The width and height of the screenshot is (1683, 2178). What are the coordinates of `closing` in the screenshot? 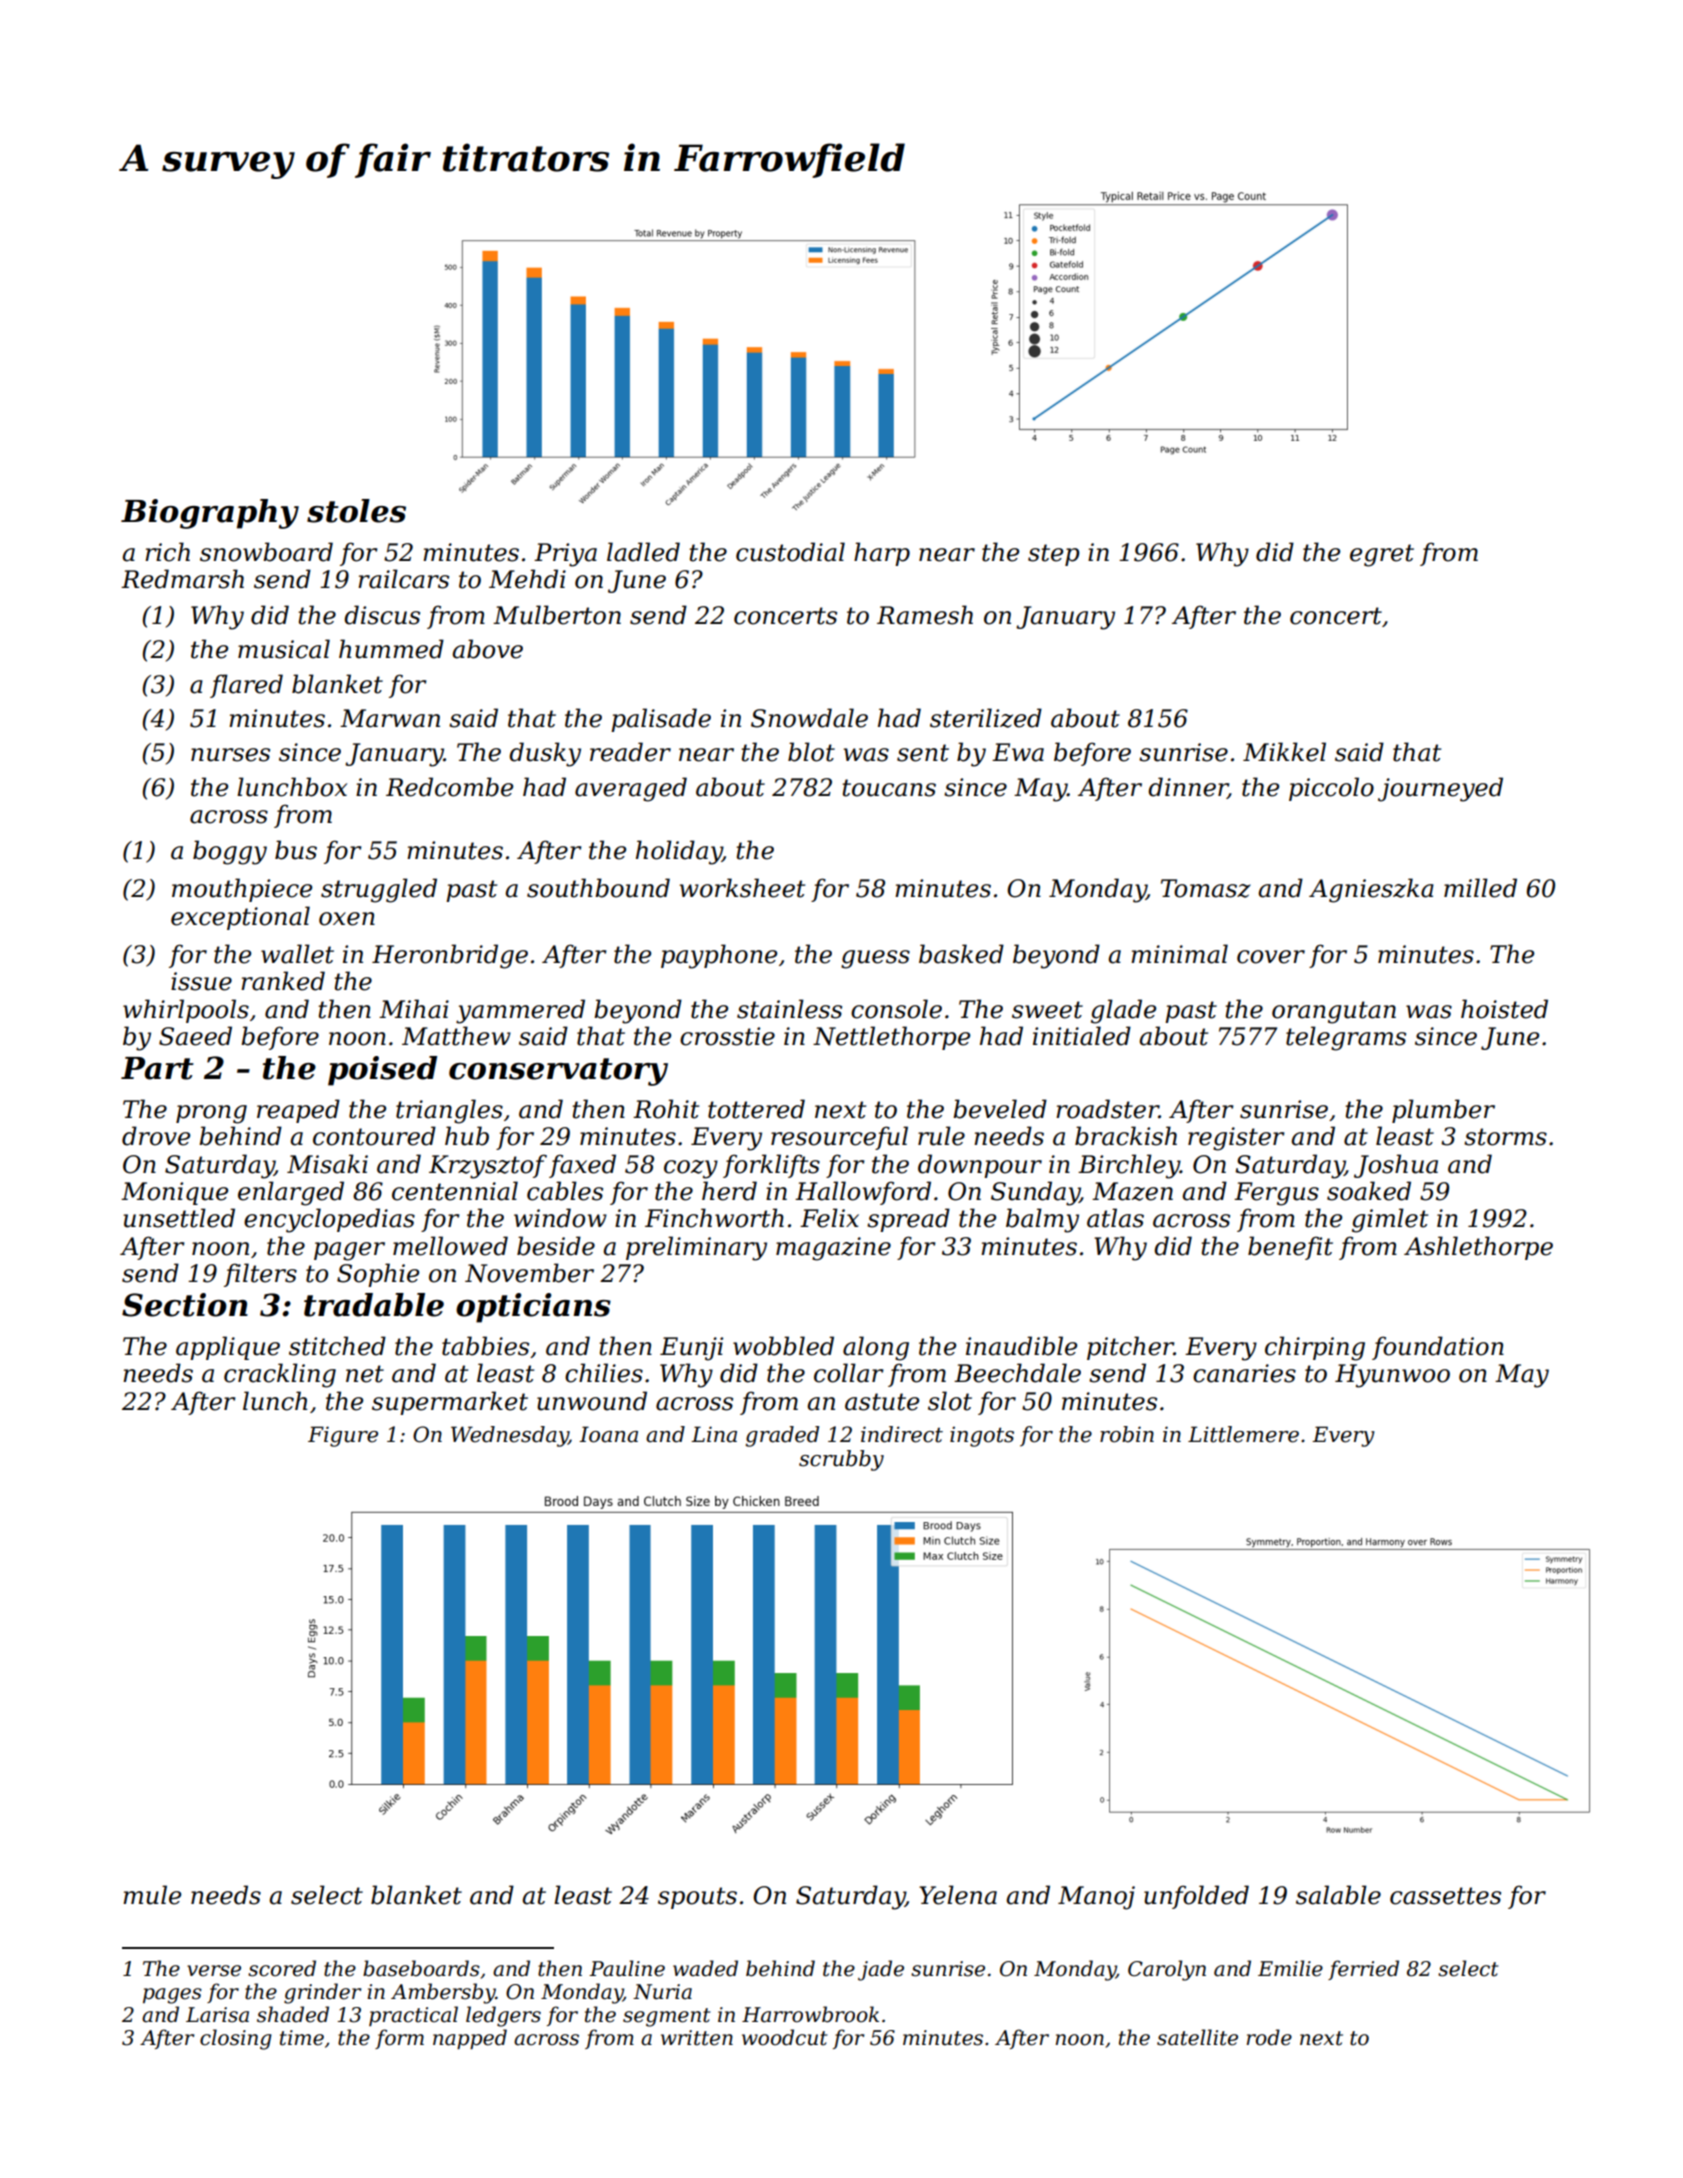 It's located at (236, 2039).
